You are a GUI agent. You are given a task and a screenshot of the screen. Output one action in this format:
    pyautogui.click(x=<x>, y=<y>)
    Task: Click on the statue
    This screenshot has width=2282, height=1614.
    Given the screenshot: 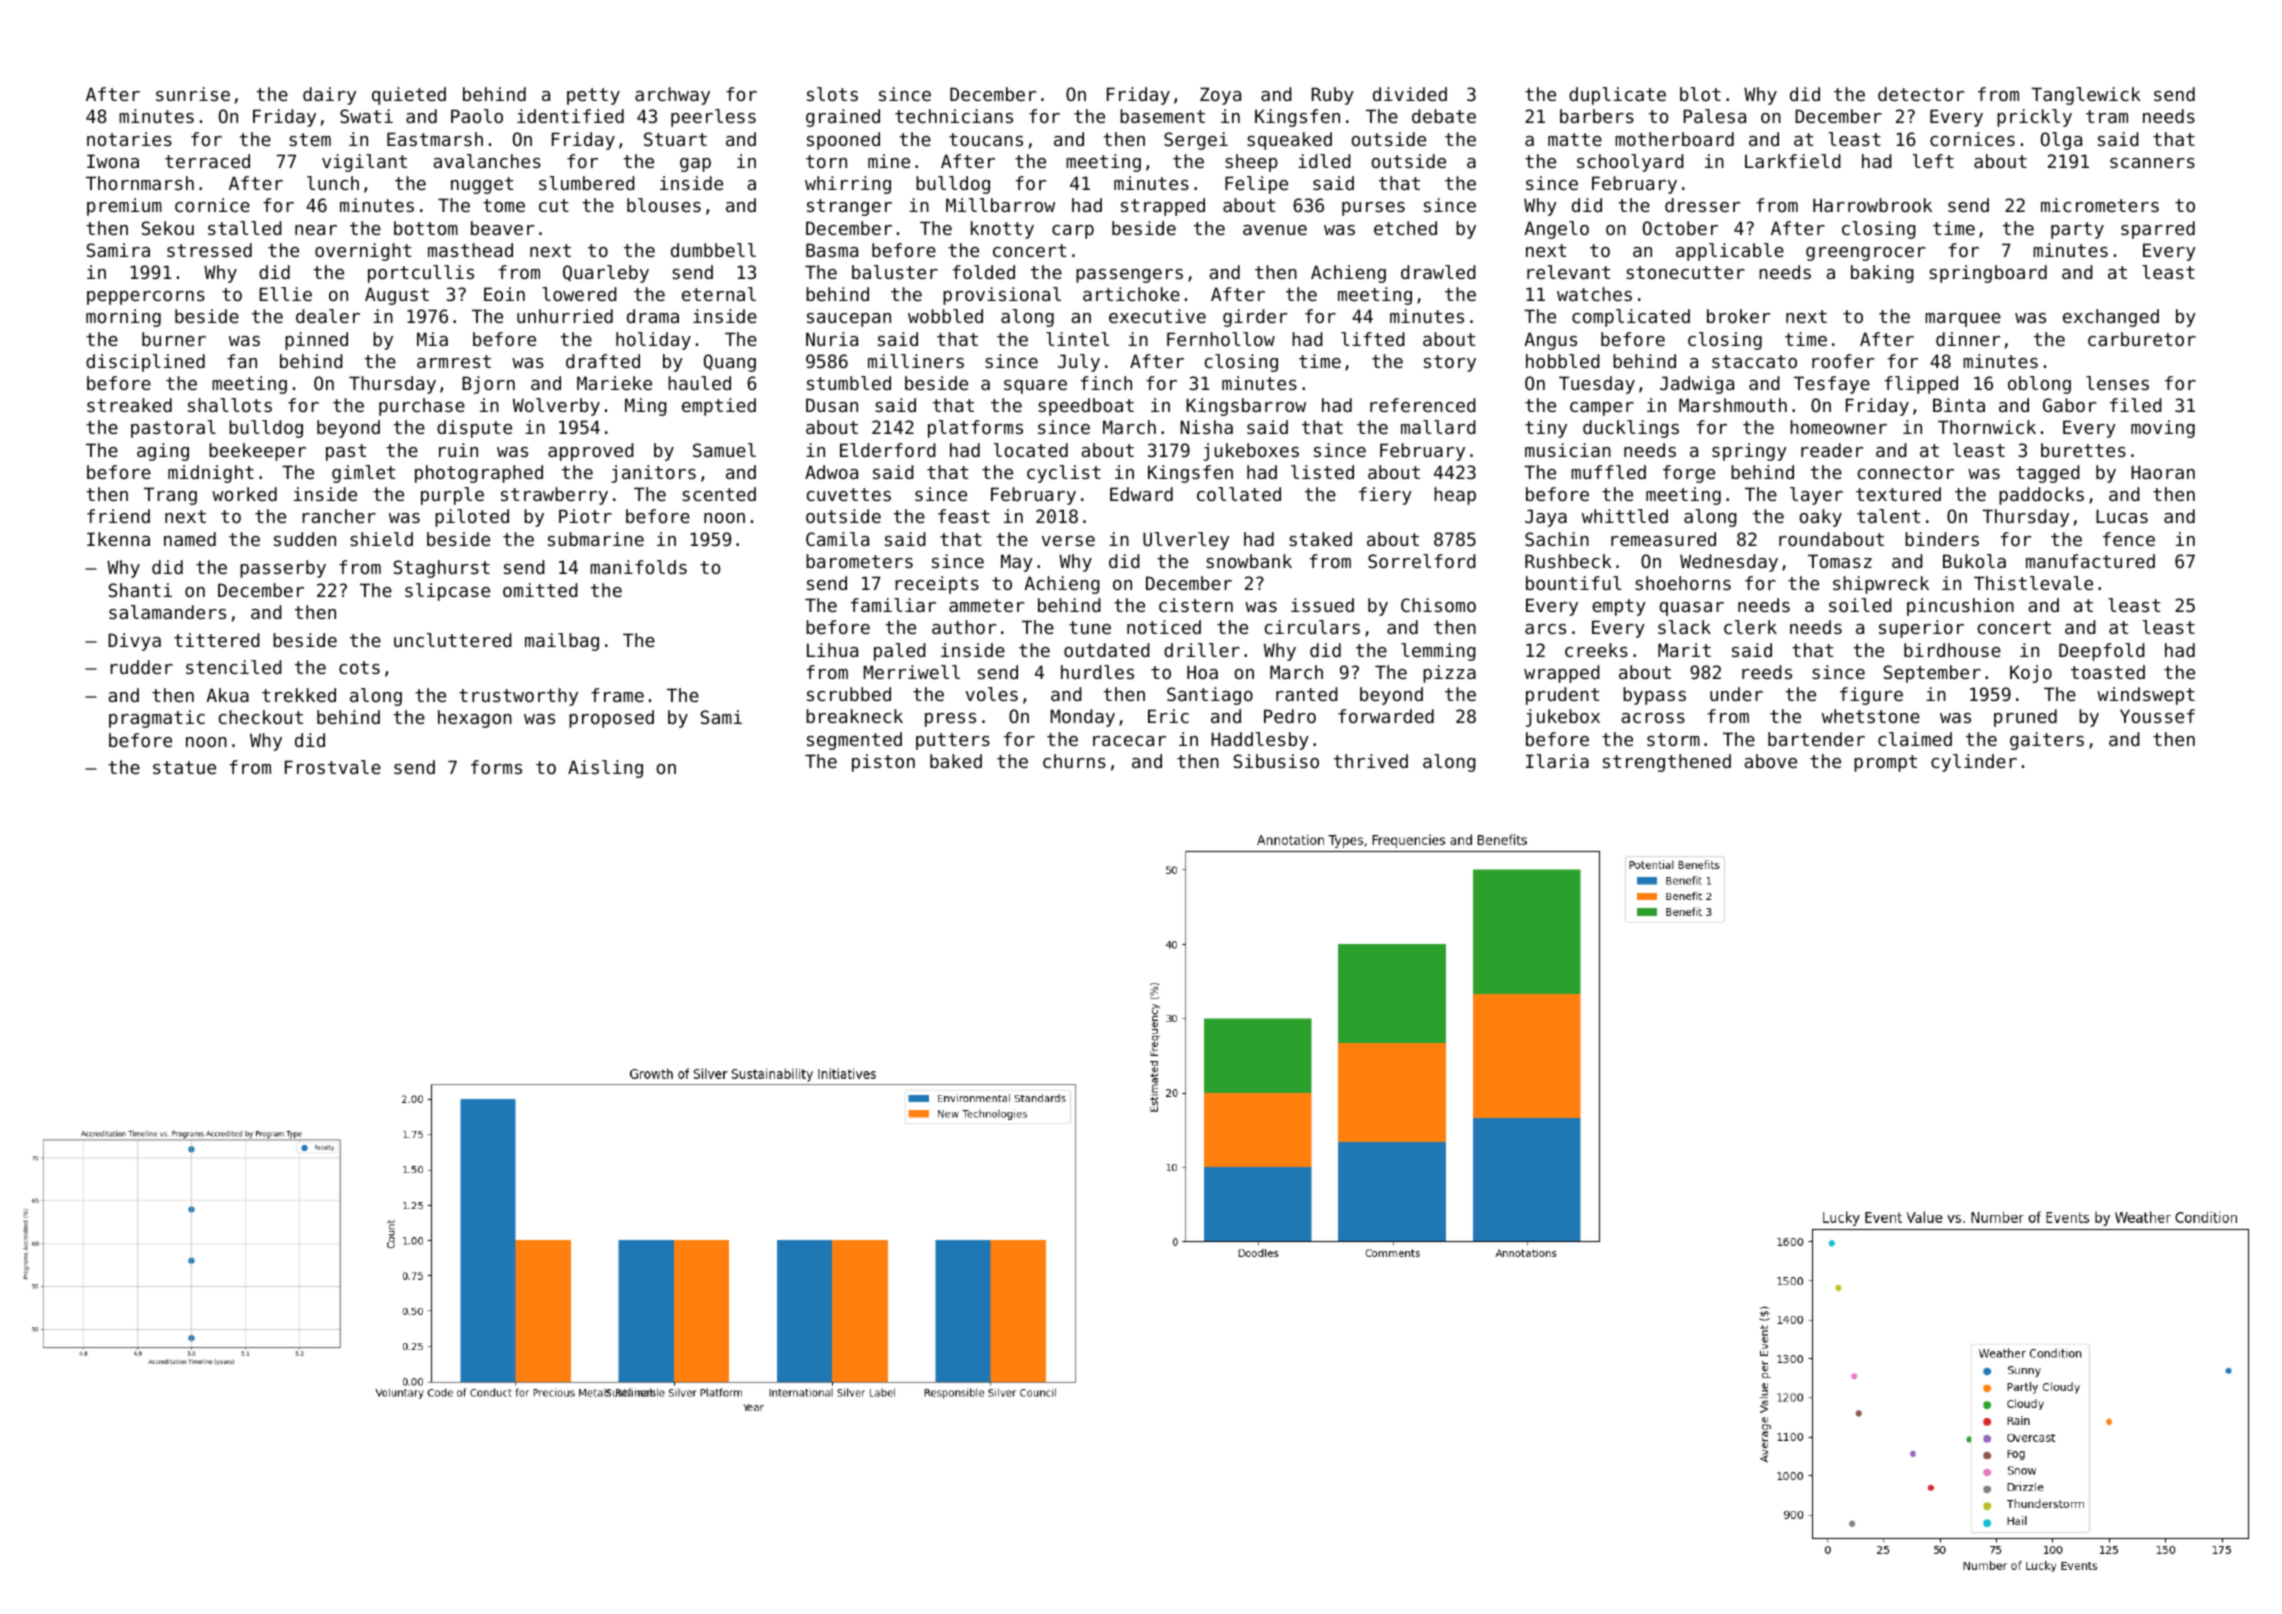 What is the action you would take?
    pyautogui.click(x=184, y=767)
